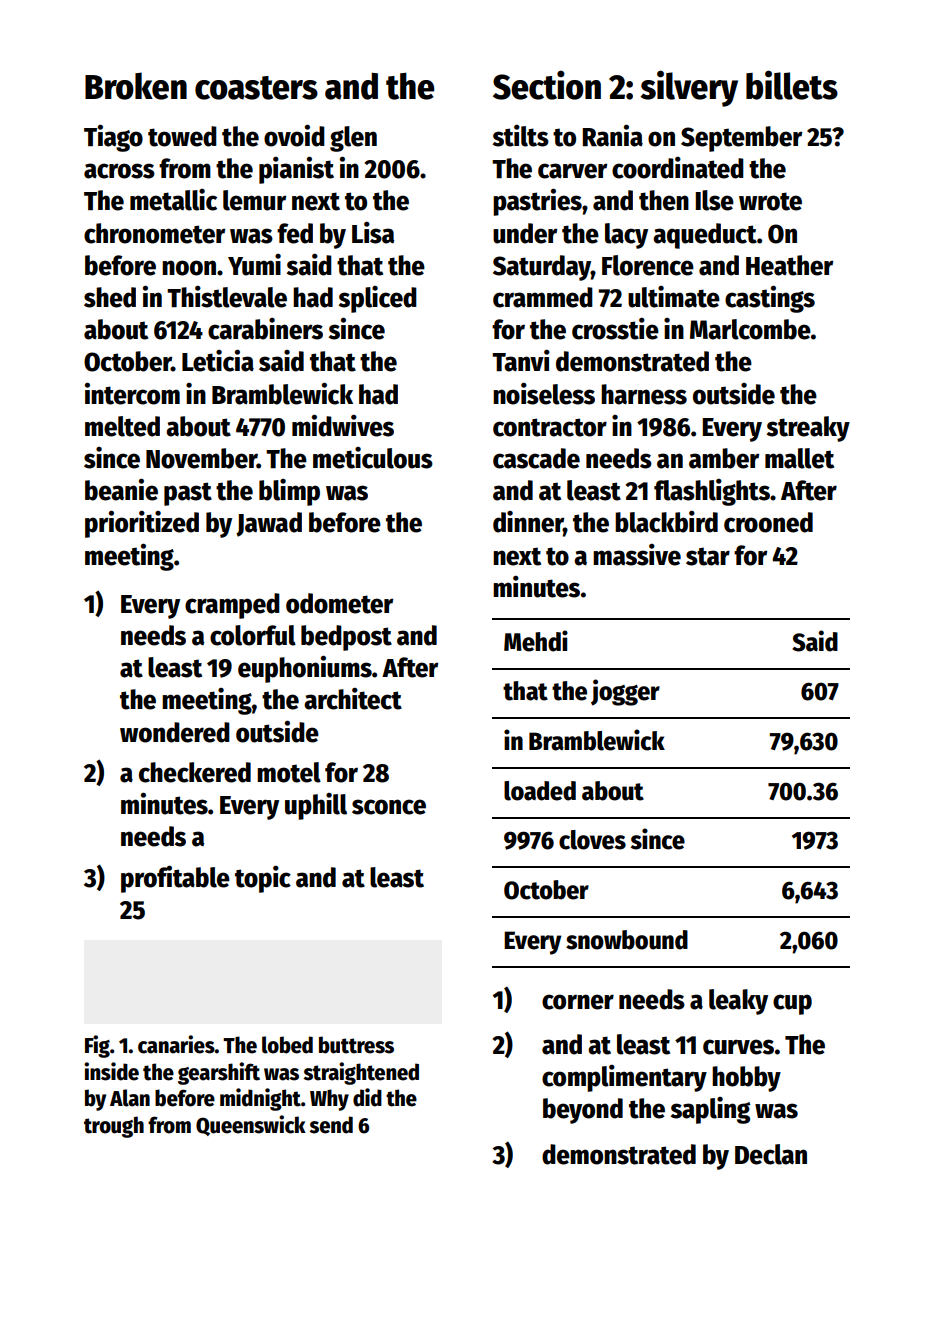 This image has width=934, height=1326. What do you see at coordinates (540, 791) in the image?
I see `loaded` at bounding box center [540, 791].
